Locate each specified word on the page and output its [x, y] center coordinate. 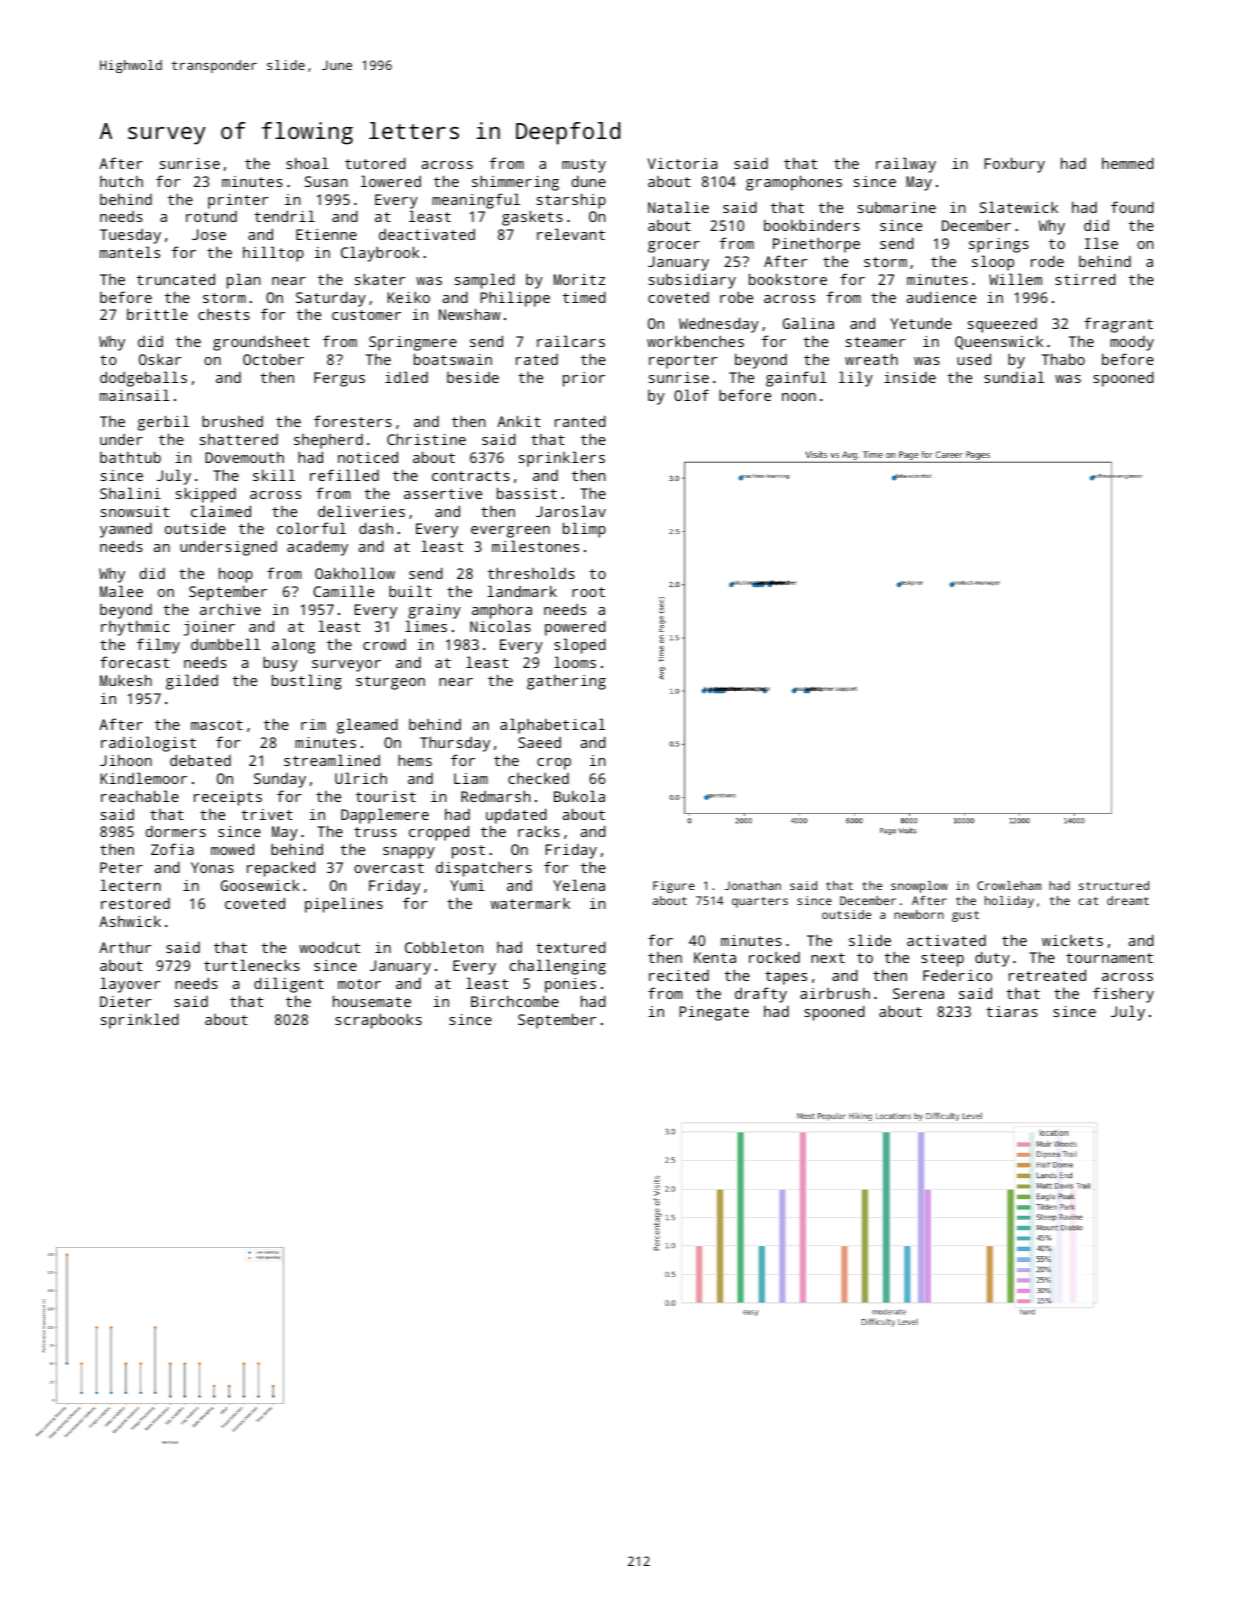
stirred [1085, 279]
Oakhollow [355, 573]
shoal [307, 163]
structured [1114, 885]
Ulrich [361, 778]
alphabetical [552, 726]
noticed [368, 457]
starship [571, 201]
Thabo [1063, 359]
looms [575, 662]
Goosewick [260, 885]
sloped [580, 646]
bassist [527, 493]
